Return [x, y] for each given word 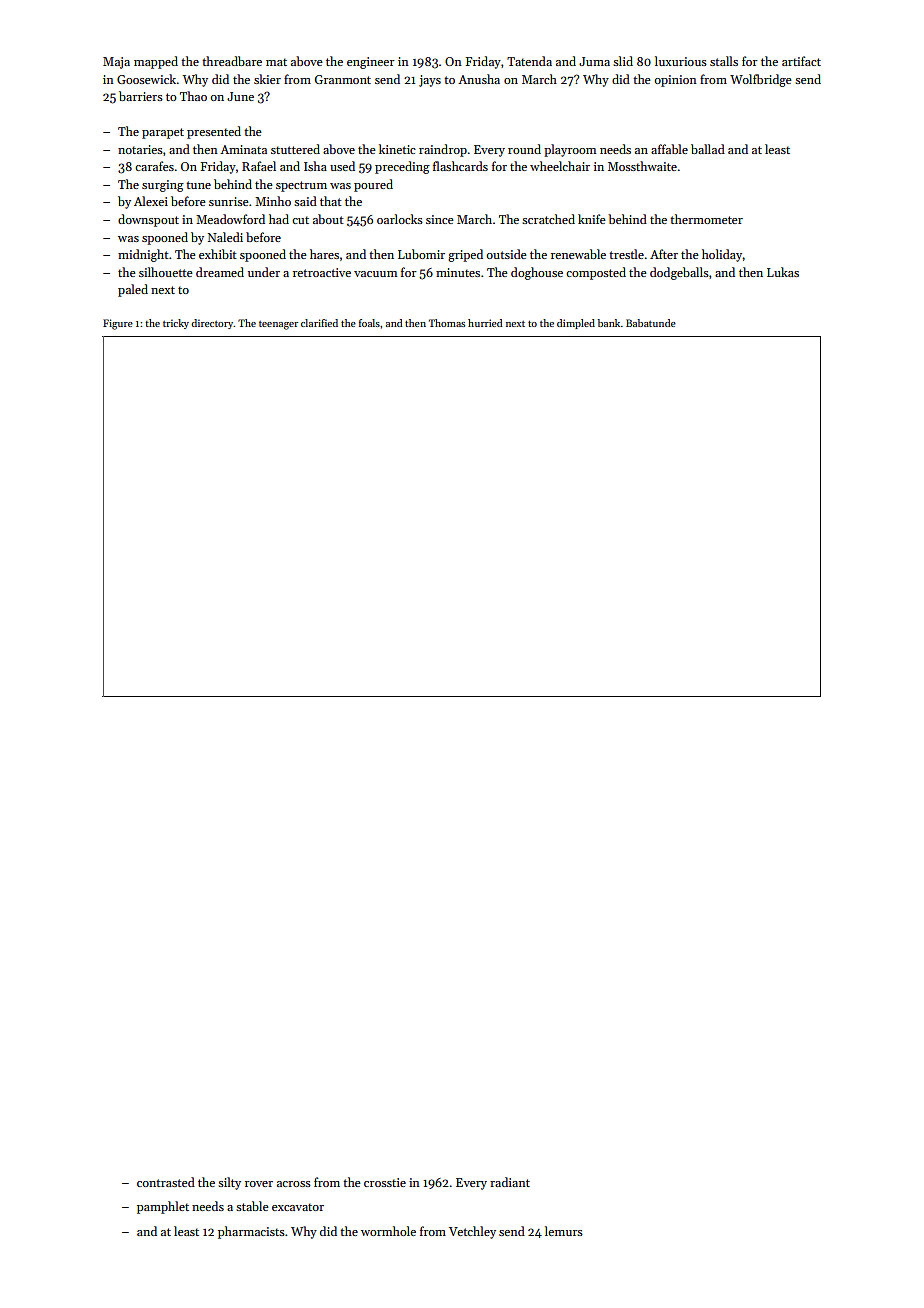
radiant [510, 1182]
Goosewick [146, 79]
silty [229, 1183]
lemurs [564, 1231]
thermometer [706, 219]
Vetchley [472, 1232]
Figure [118, 324]
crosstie [385, 1182]
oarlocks [400, 219]
